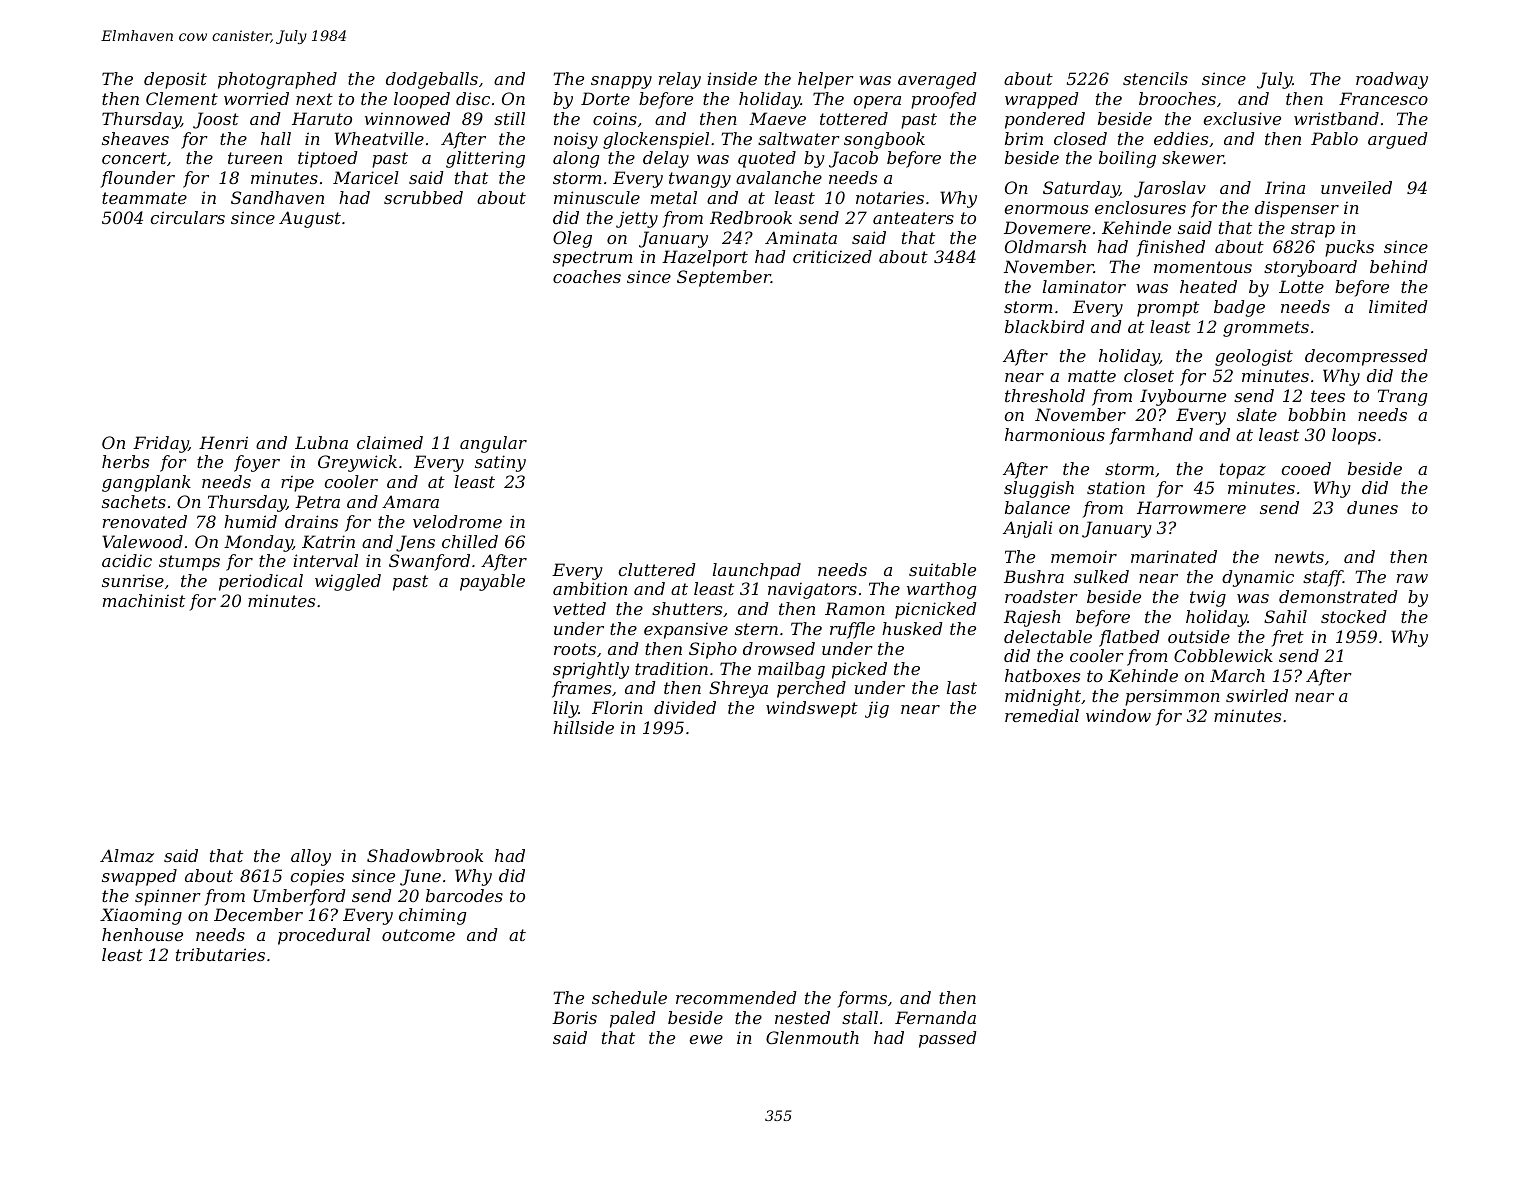 Image resolution: width=1530 pixels, height=1182 pixels. What do you see at coordinates (223, 442) in the screenshot?
I see `Henri` at bounding box center [223, 442].
